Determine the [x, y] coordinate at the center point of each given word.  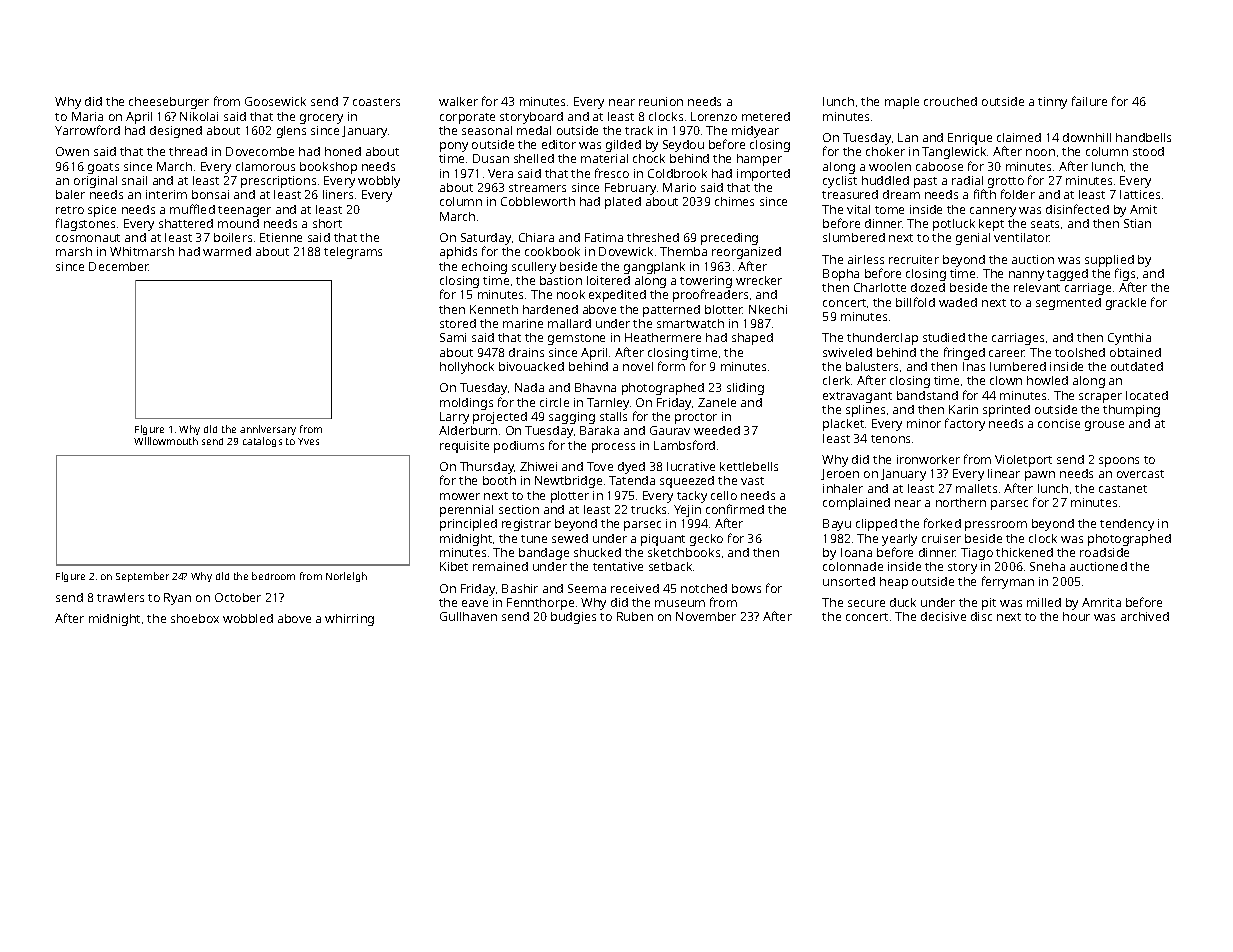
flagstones [85, 224]
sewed [570, 538]
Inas [974, 366]
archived [1145, 616]
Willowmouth [166, 441]
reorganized [746, 253]
